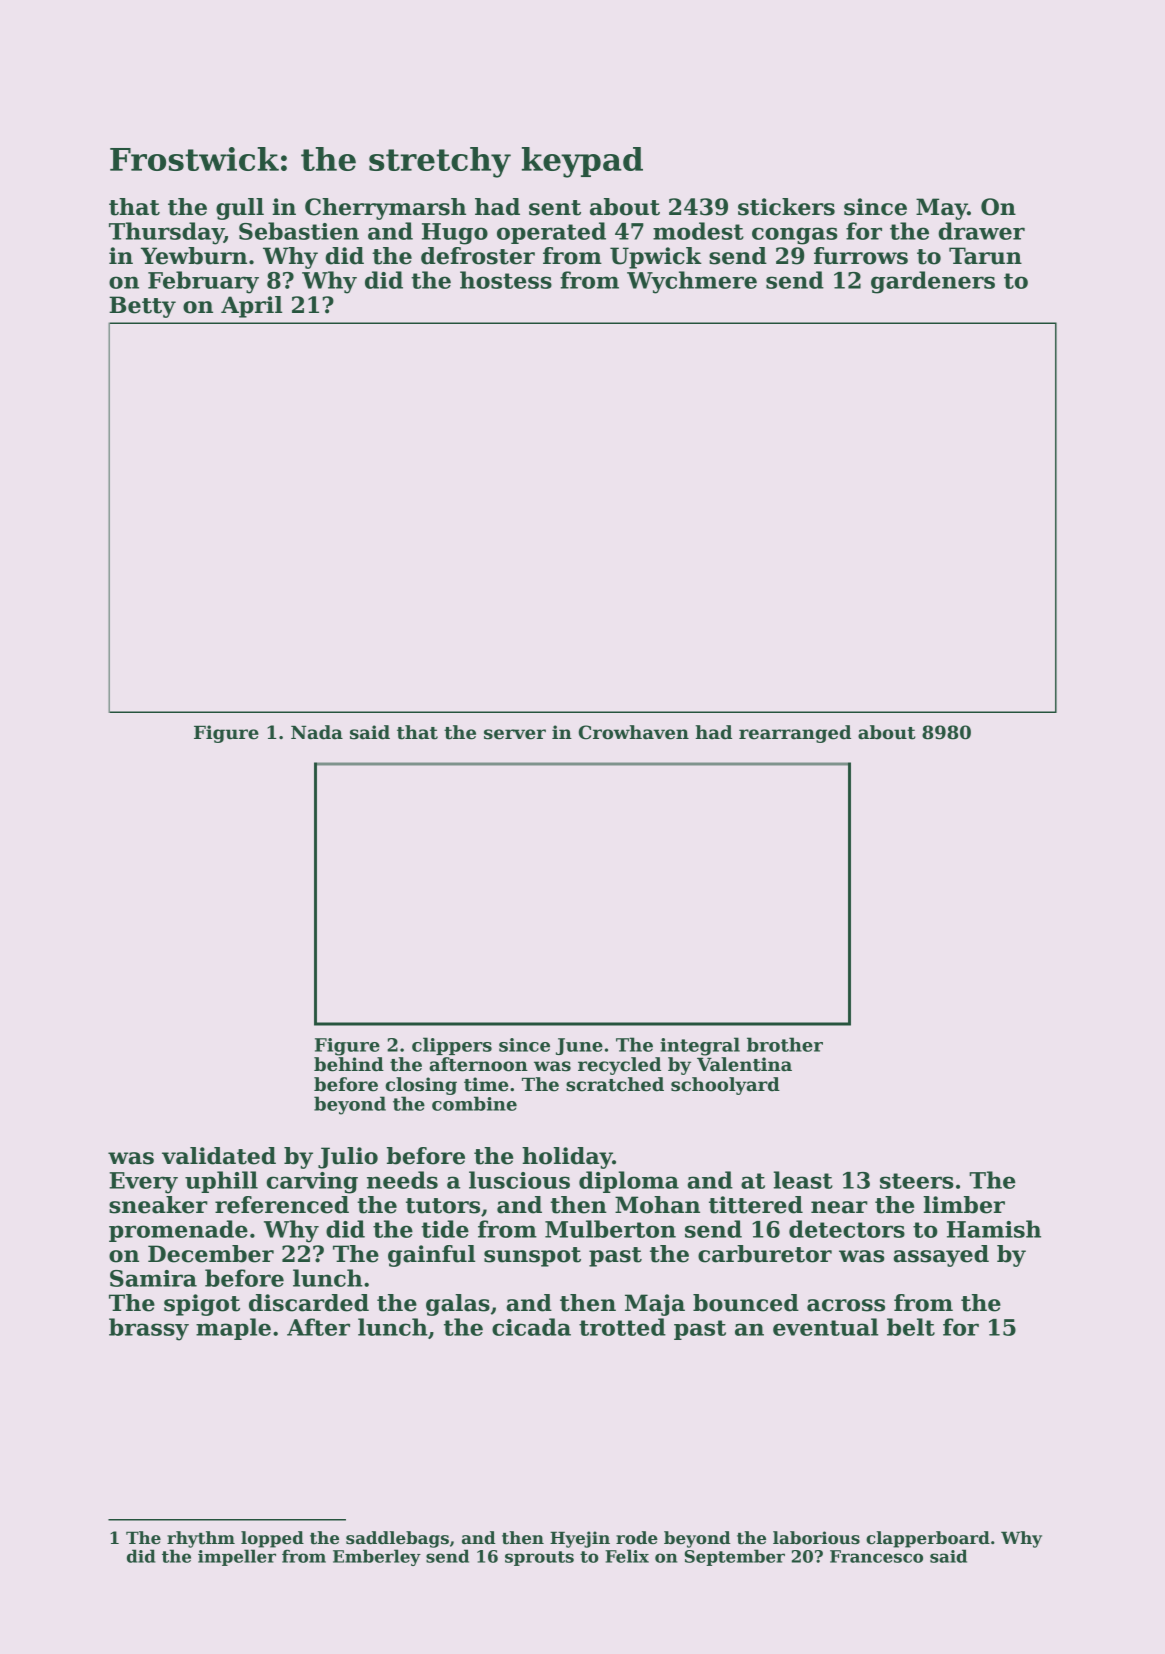  I want to click on April, so click(251, 307).
